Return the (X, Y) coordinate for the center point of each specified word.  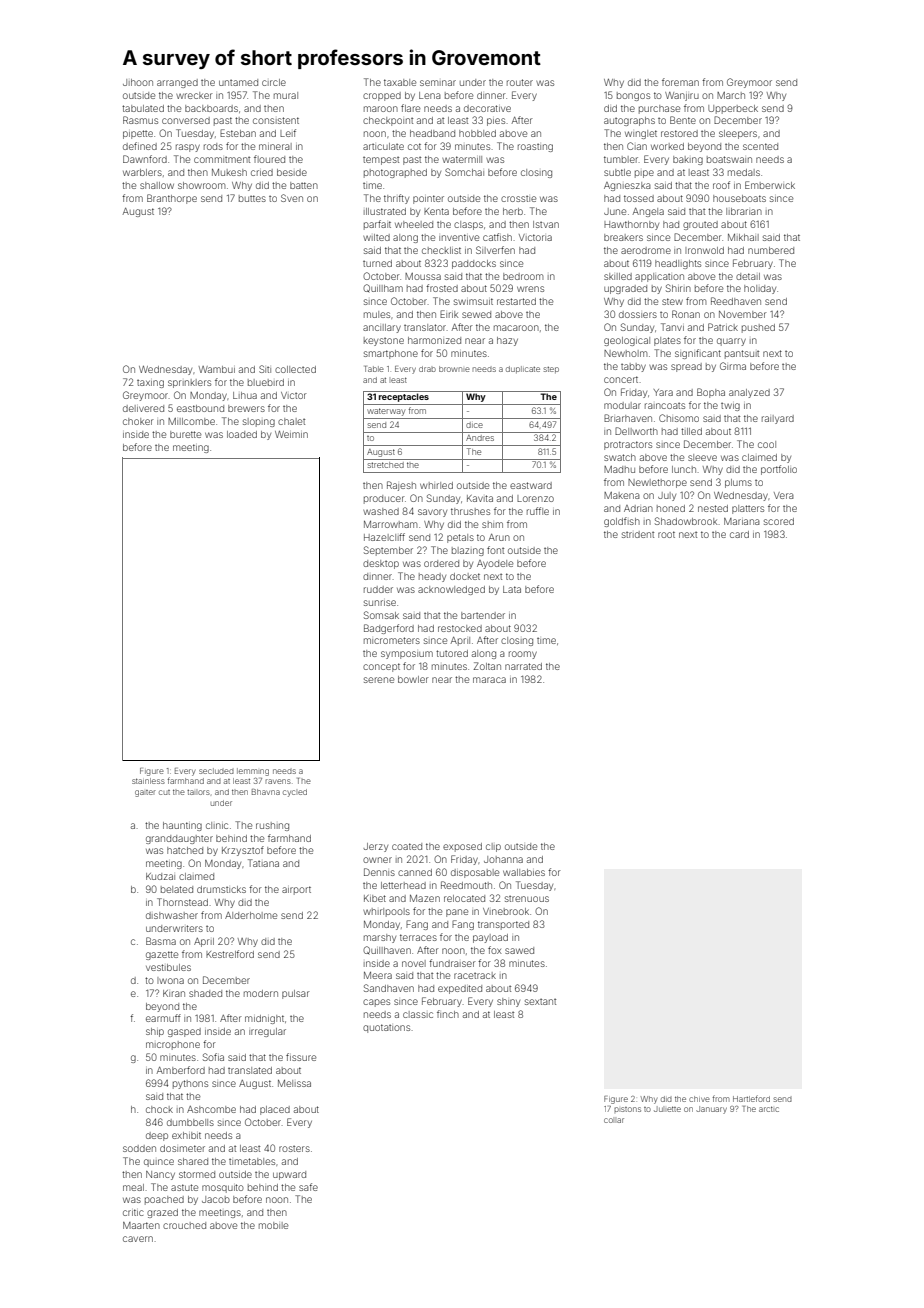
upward (289, 1175)
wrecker (194, 95)
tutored (452, 653)
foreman (680, 82)
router (520, 82)
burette (185, 434)
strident (638, 534)
